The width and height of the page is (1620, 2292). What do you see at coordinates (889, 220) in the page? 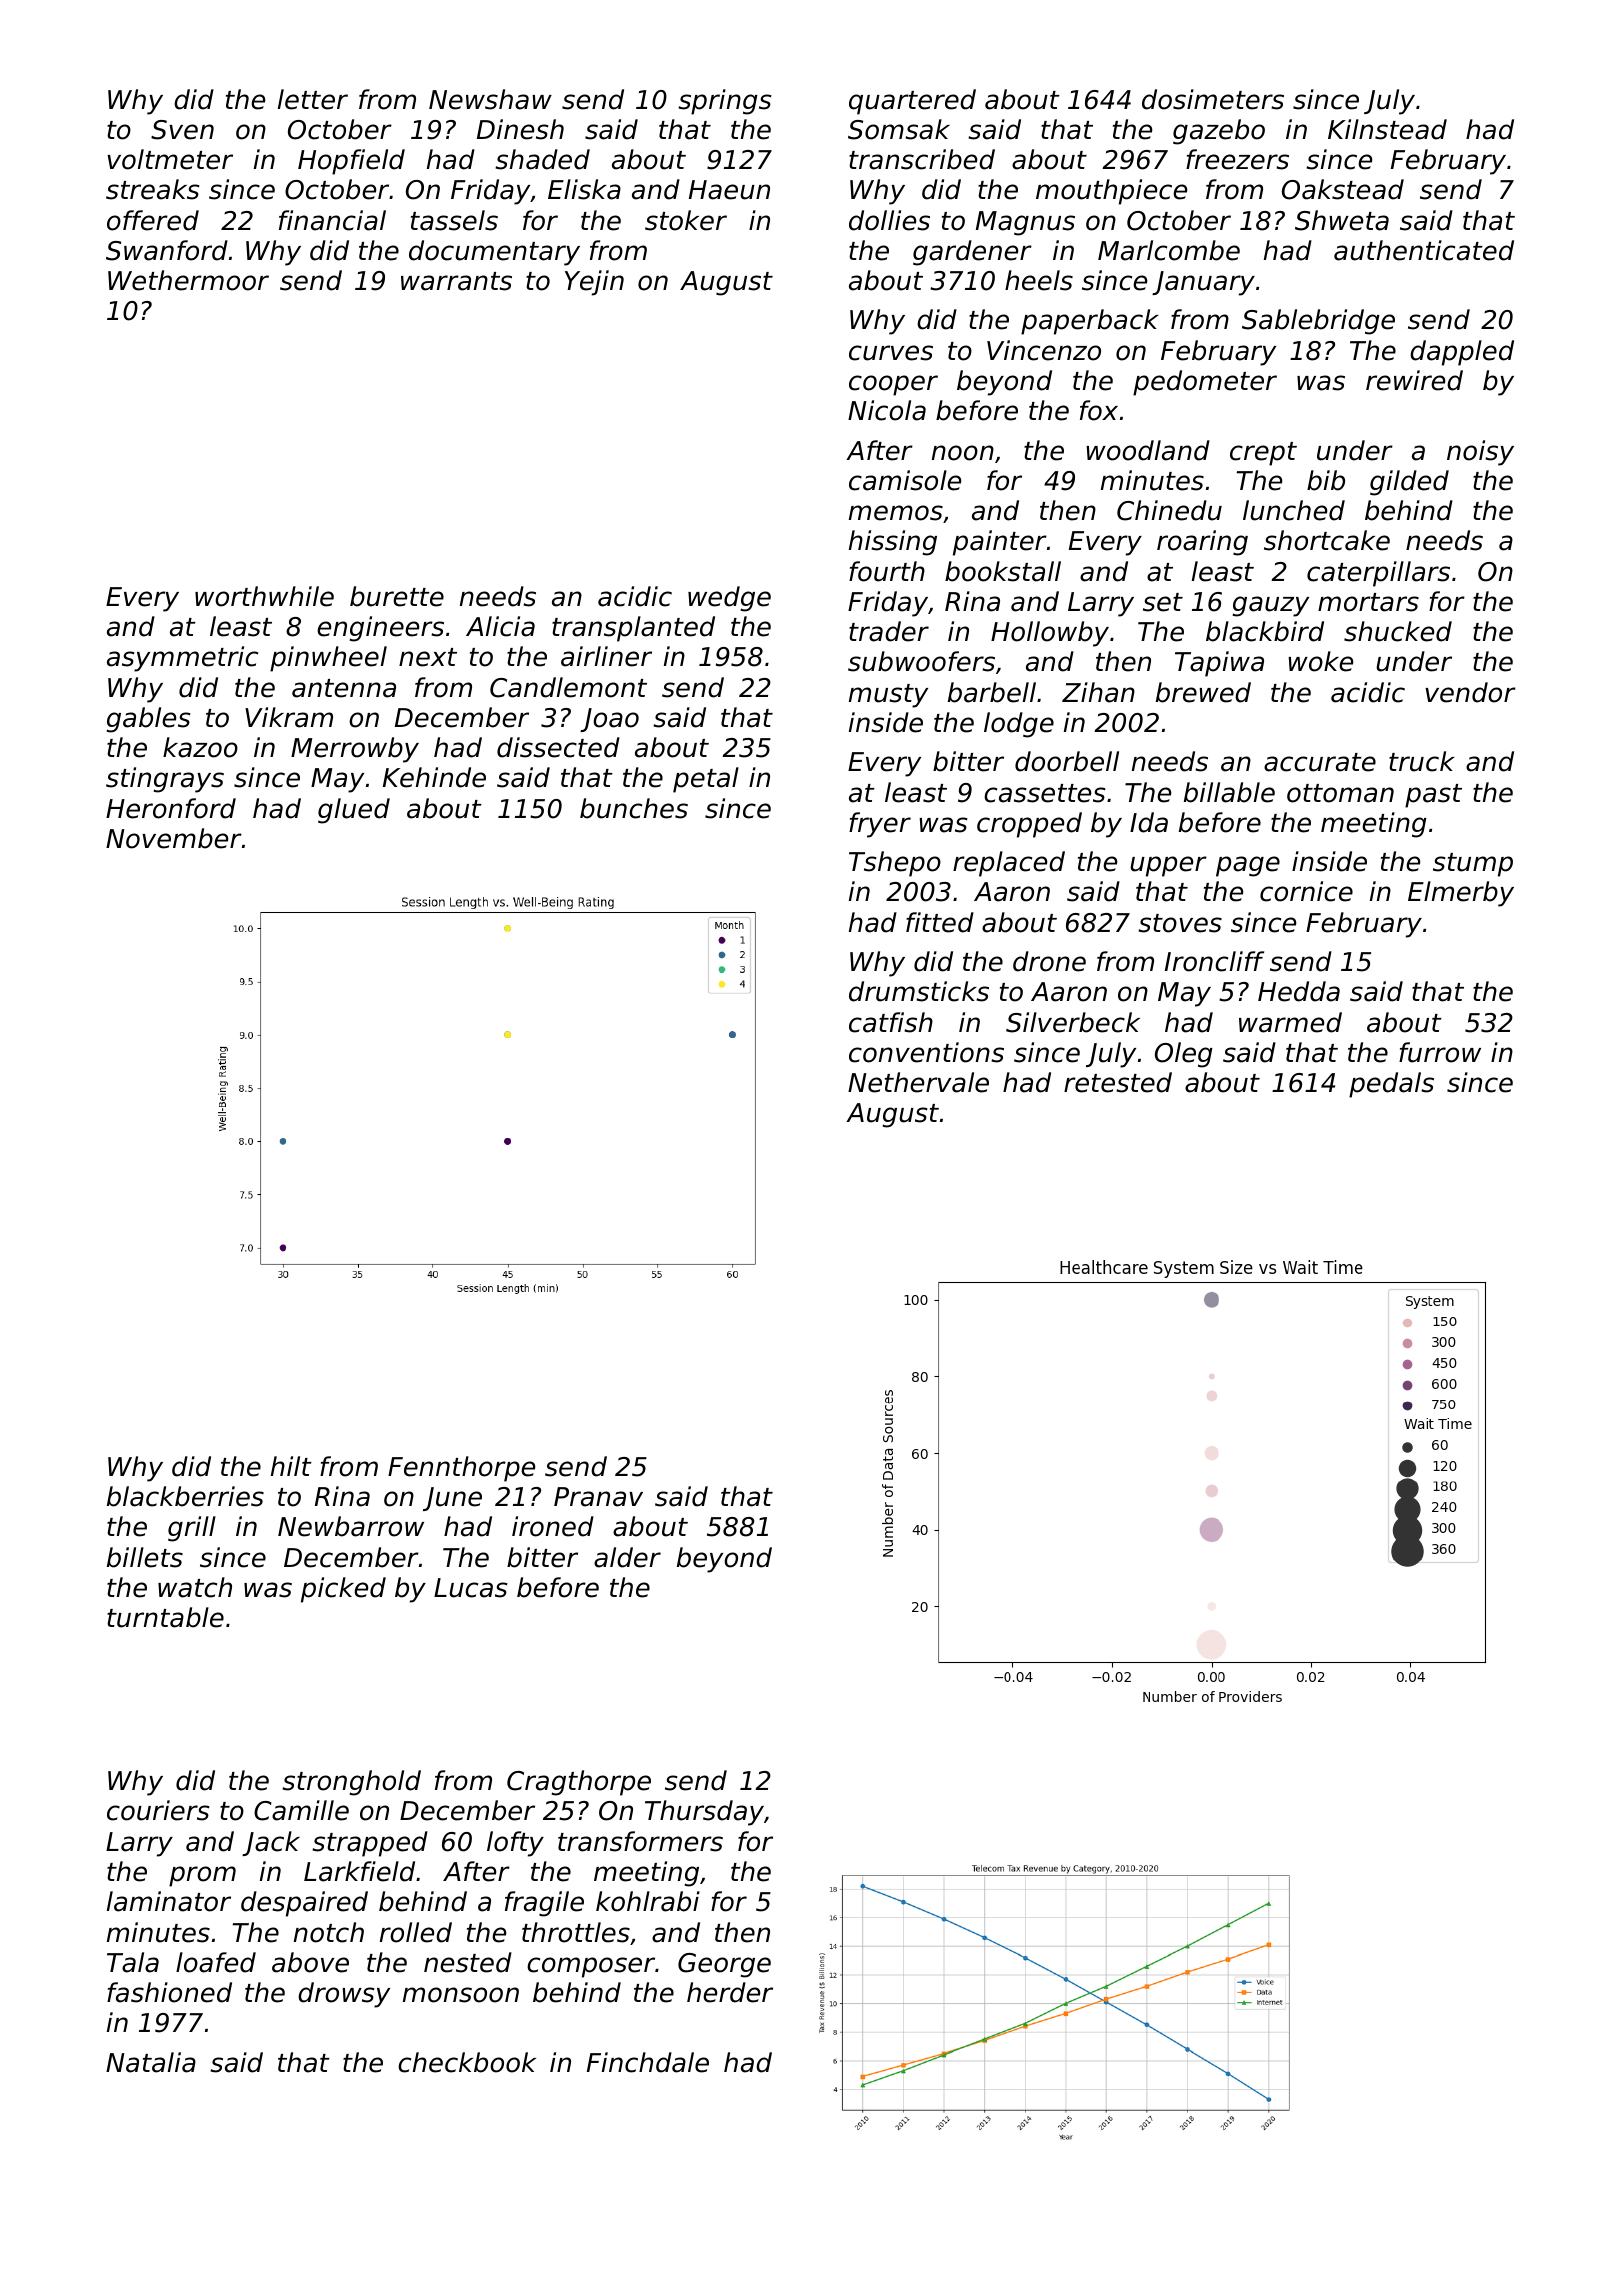
I see `dollies` at bounding box center [889, 220].
